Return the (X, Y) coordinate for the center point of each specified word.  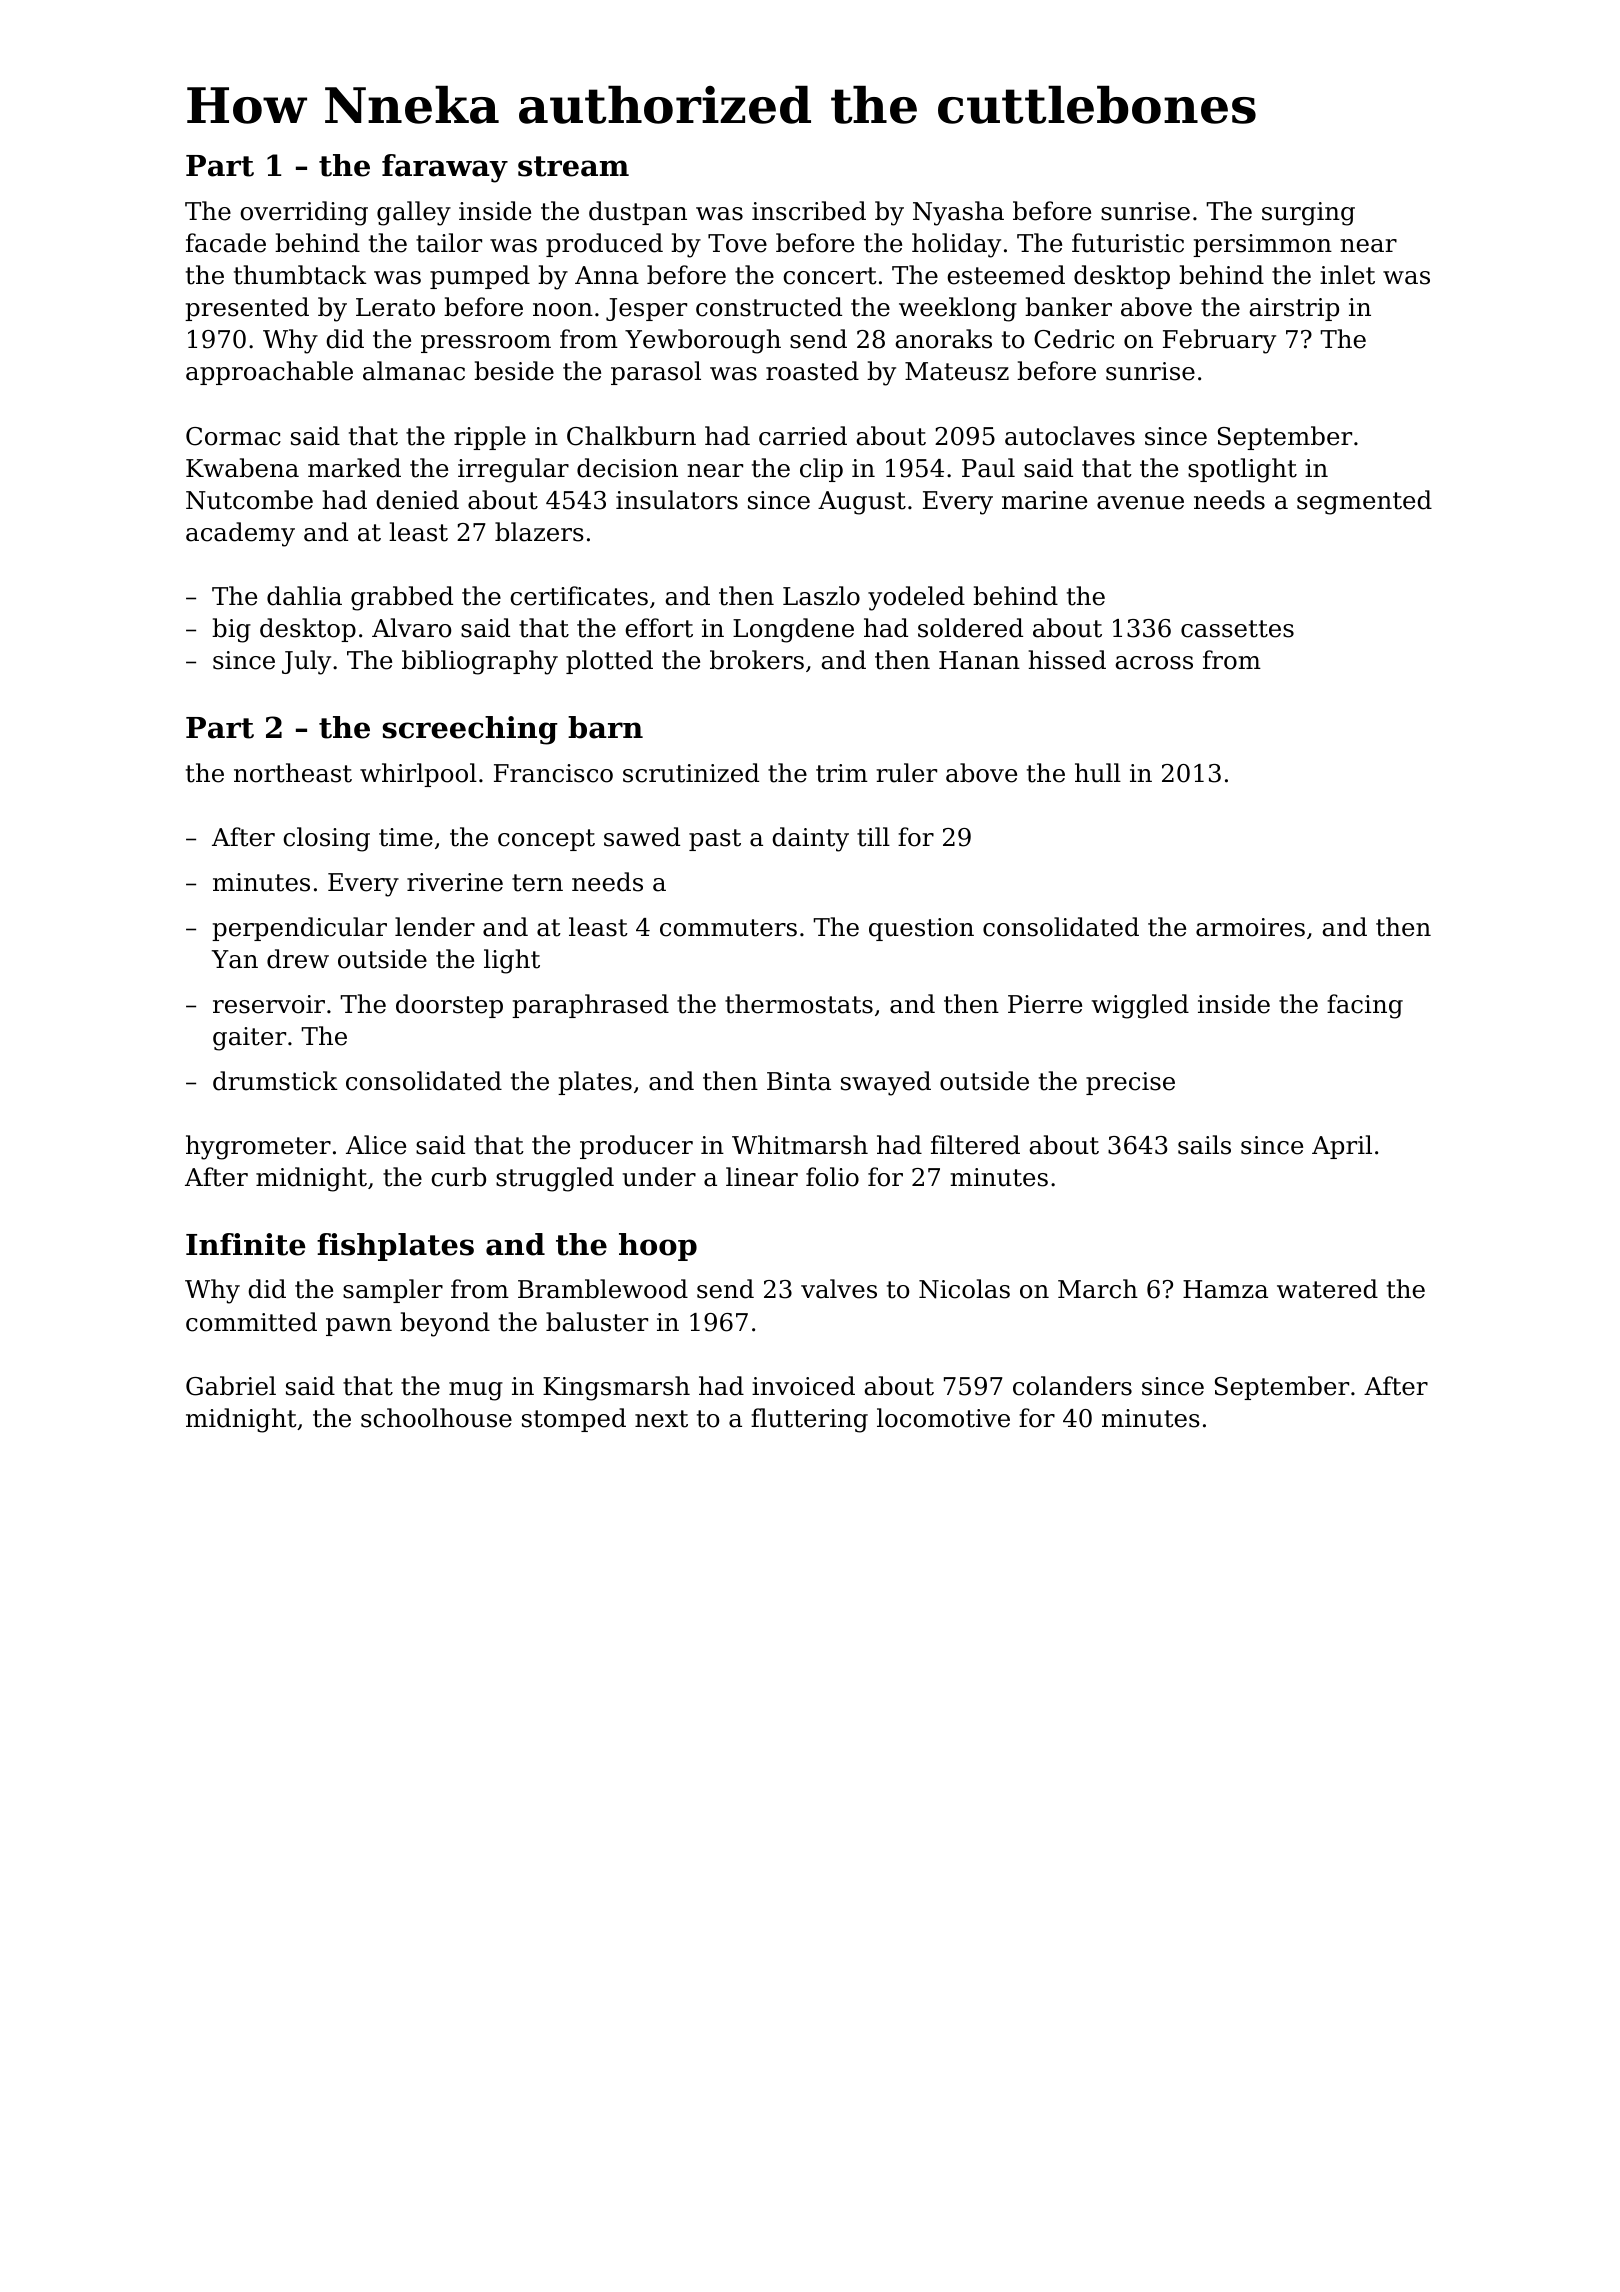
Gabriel (231, 1386)
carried (803, 436)
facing (1365, 1006)
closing (326, 839)
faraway (445, 168)
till (873, 837)
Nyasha (958, 213)
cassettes (1237, 629)
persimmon (1262, 245)
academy (240, 534)
